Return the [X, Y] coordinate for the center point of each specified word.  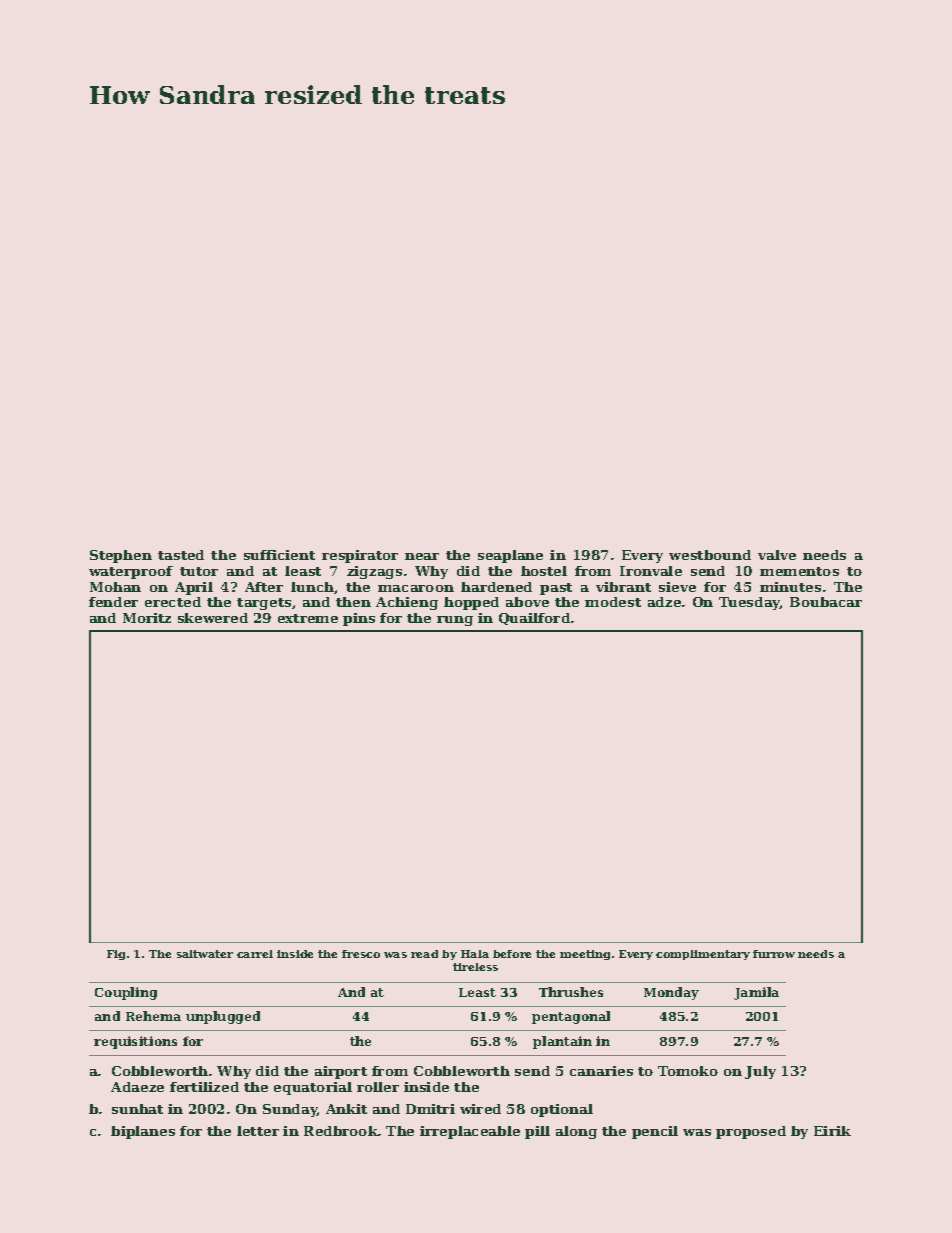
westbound [710, 555]
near [422, 556]
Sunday [290, 1110]
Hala [475, 954]
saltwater [205, 954]
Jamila [756, 993]
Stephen [121, 556]
